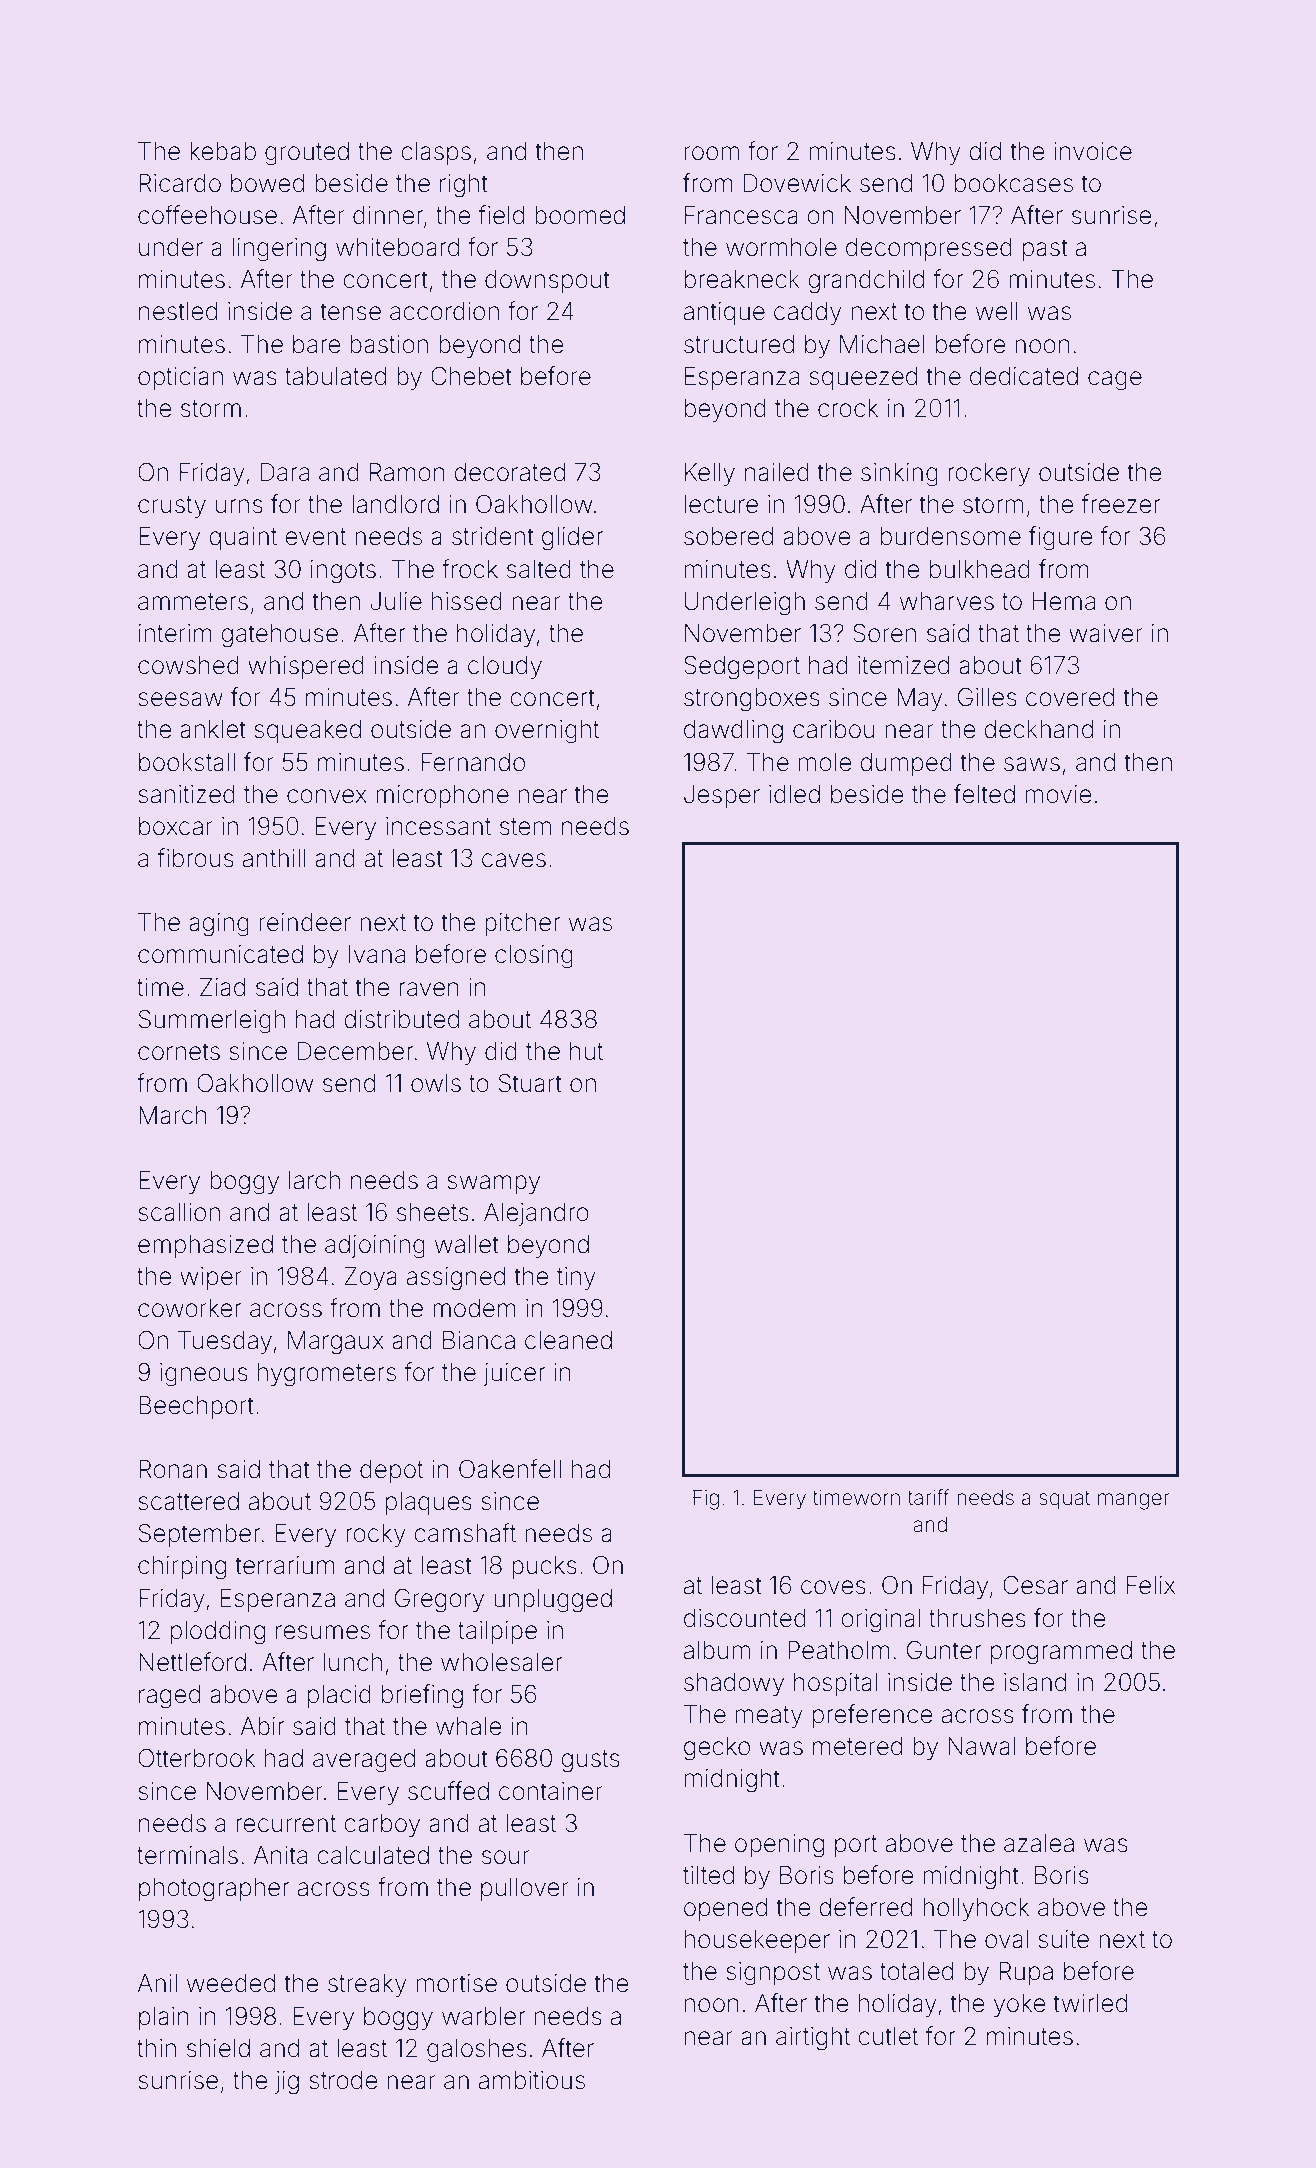  What do you see at coordinates (213, 729) in the page?
I see `anklet` at bounding box center [213, 729].
